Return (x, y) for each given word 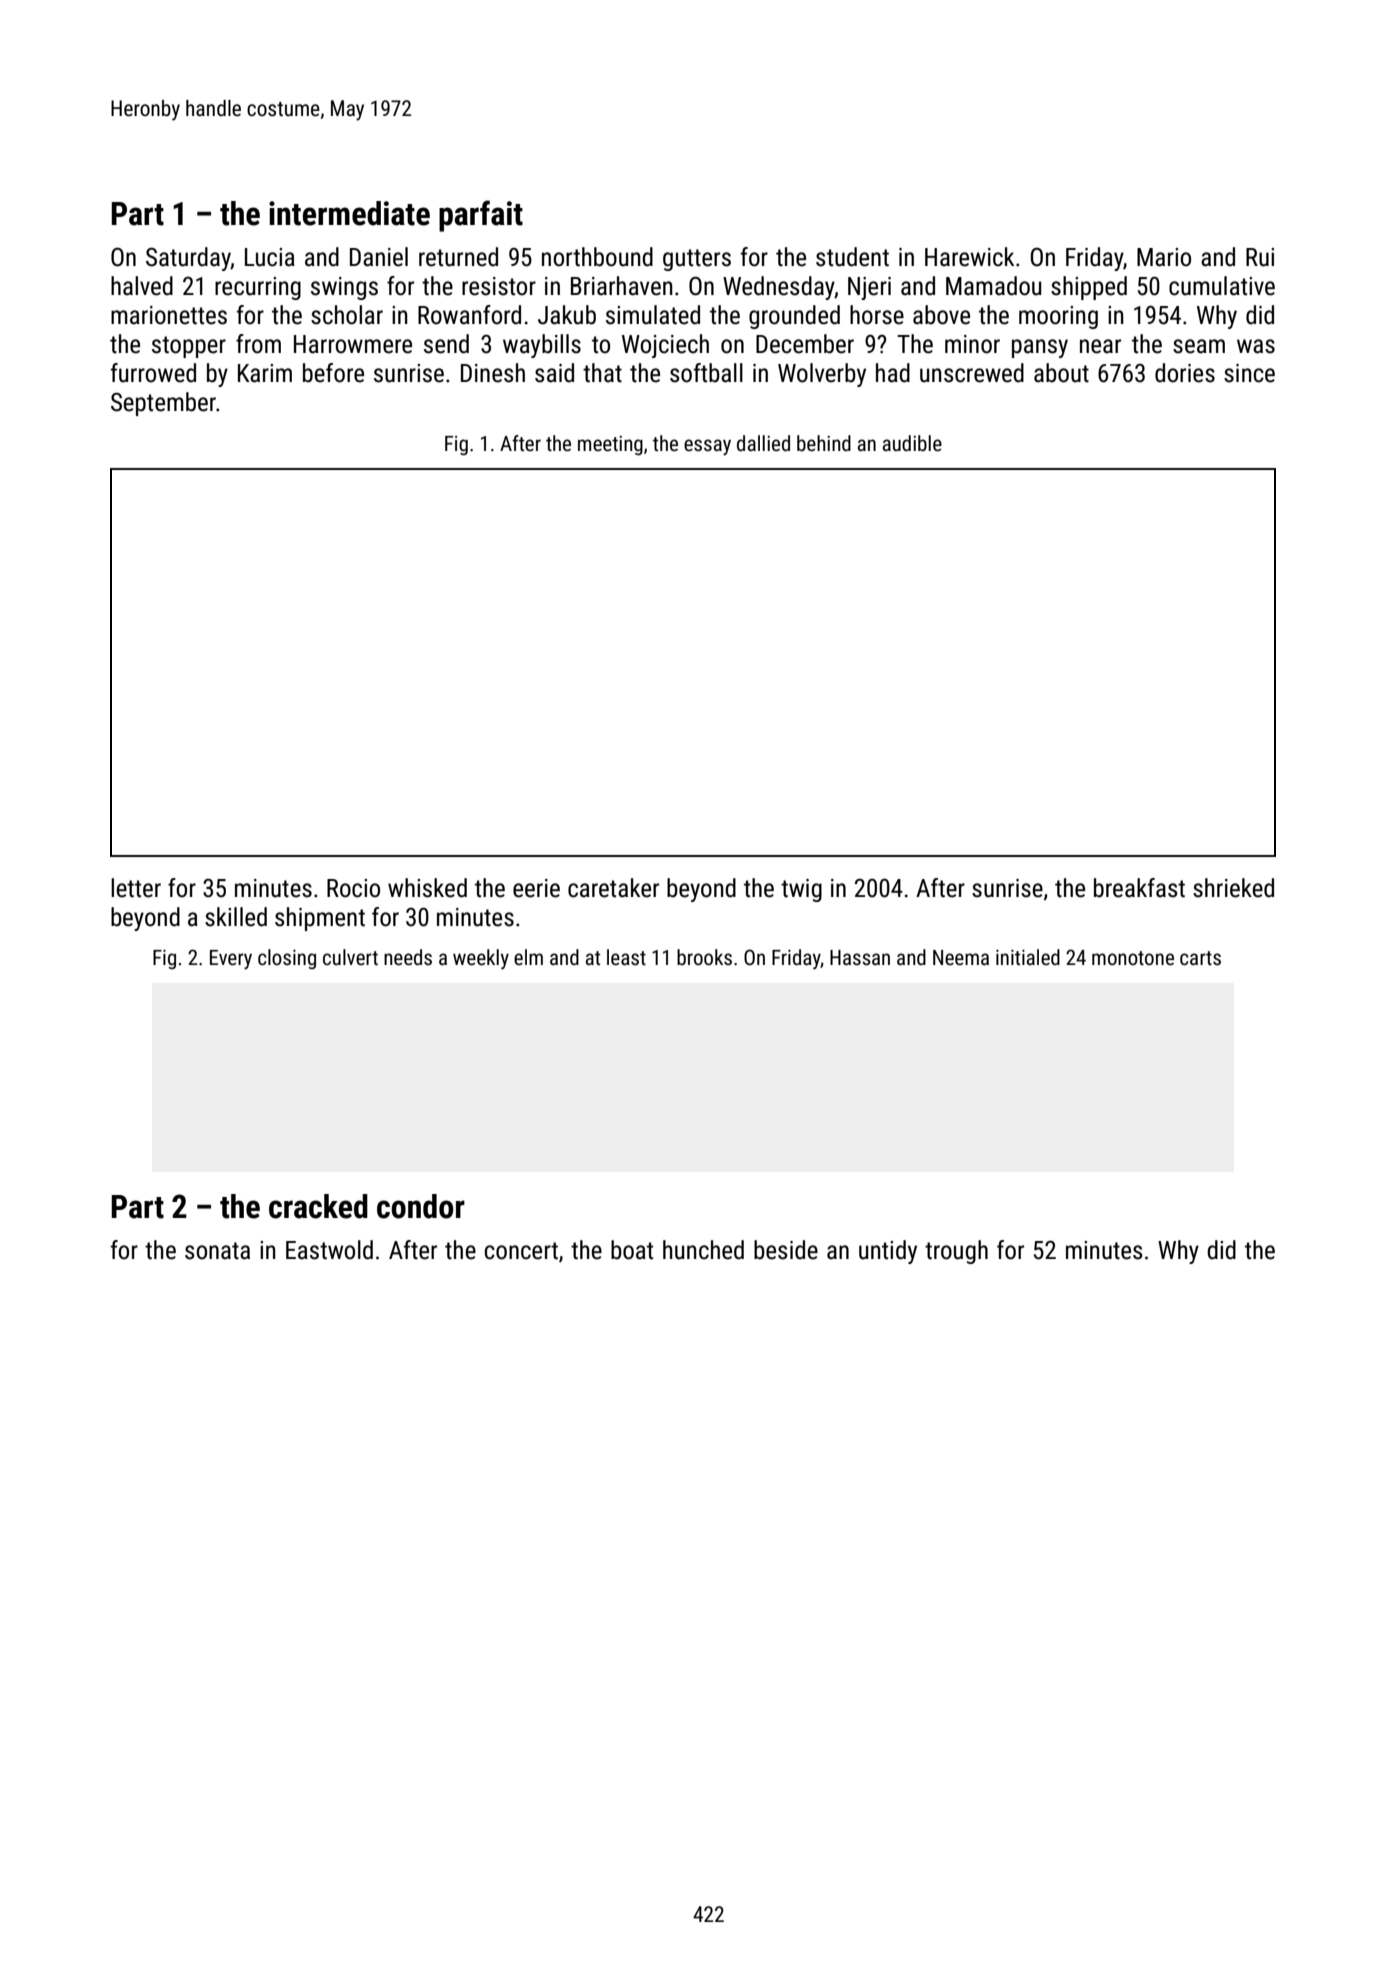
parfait (481, 216)
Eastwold (329, 1250)
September (163, 404)
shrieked (1233, 888)
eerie (536, 888)
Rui (1260, 257)
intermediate (349, 213)
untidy (888, 1252)
